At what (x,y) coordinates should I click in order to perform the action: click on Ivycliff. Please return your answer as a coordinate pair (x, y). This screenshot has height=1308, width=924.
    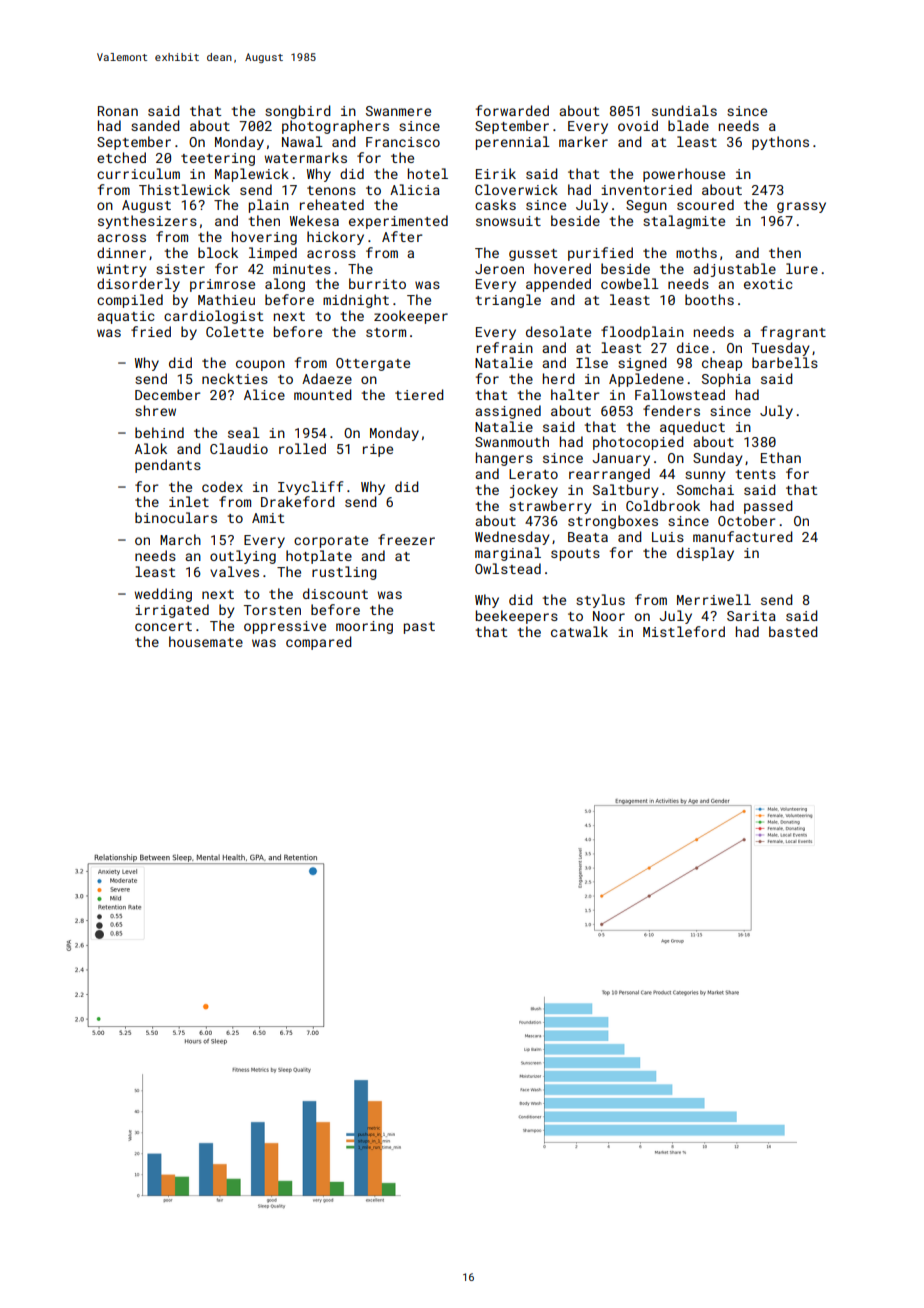
    Looking at the image, I should click on (310, 488).
